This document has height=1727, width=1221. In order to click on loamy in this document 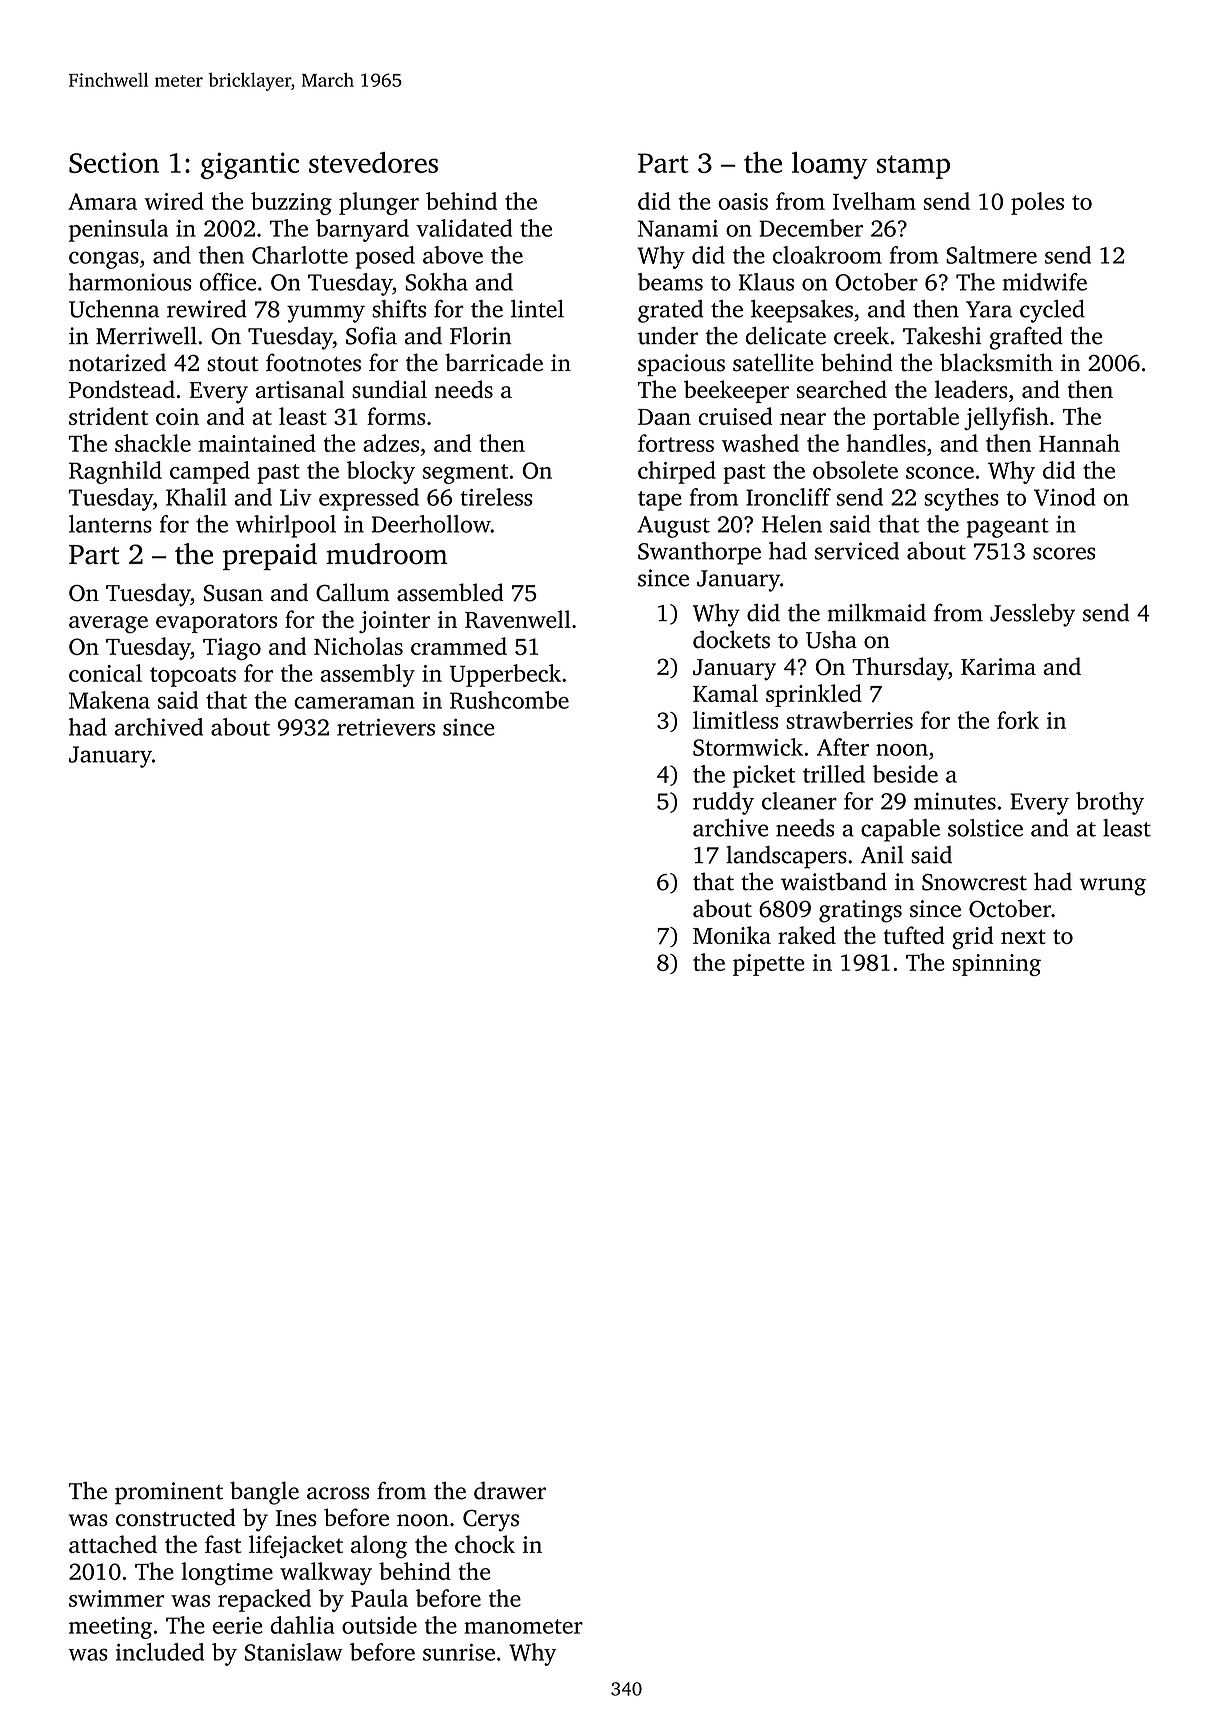, I will do `click(830, 165)`.
